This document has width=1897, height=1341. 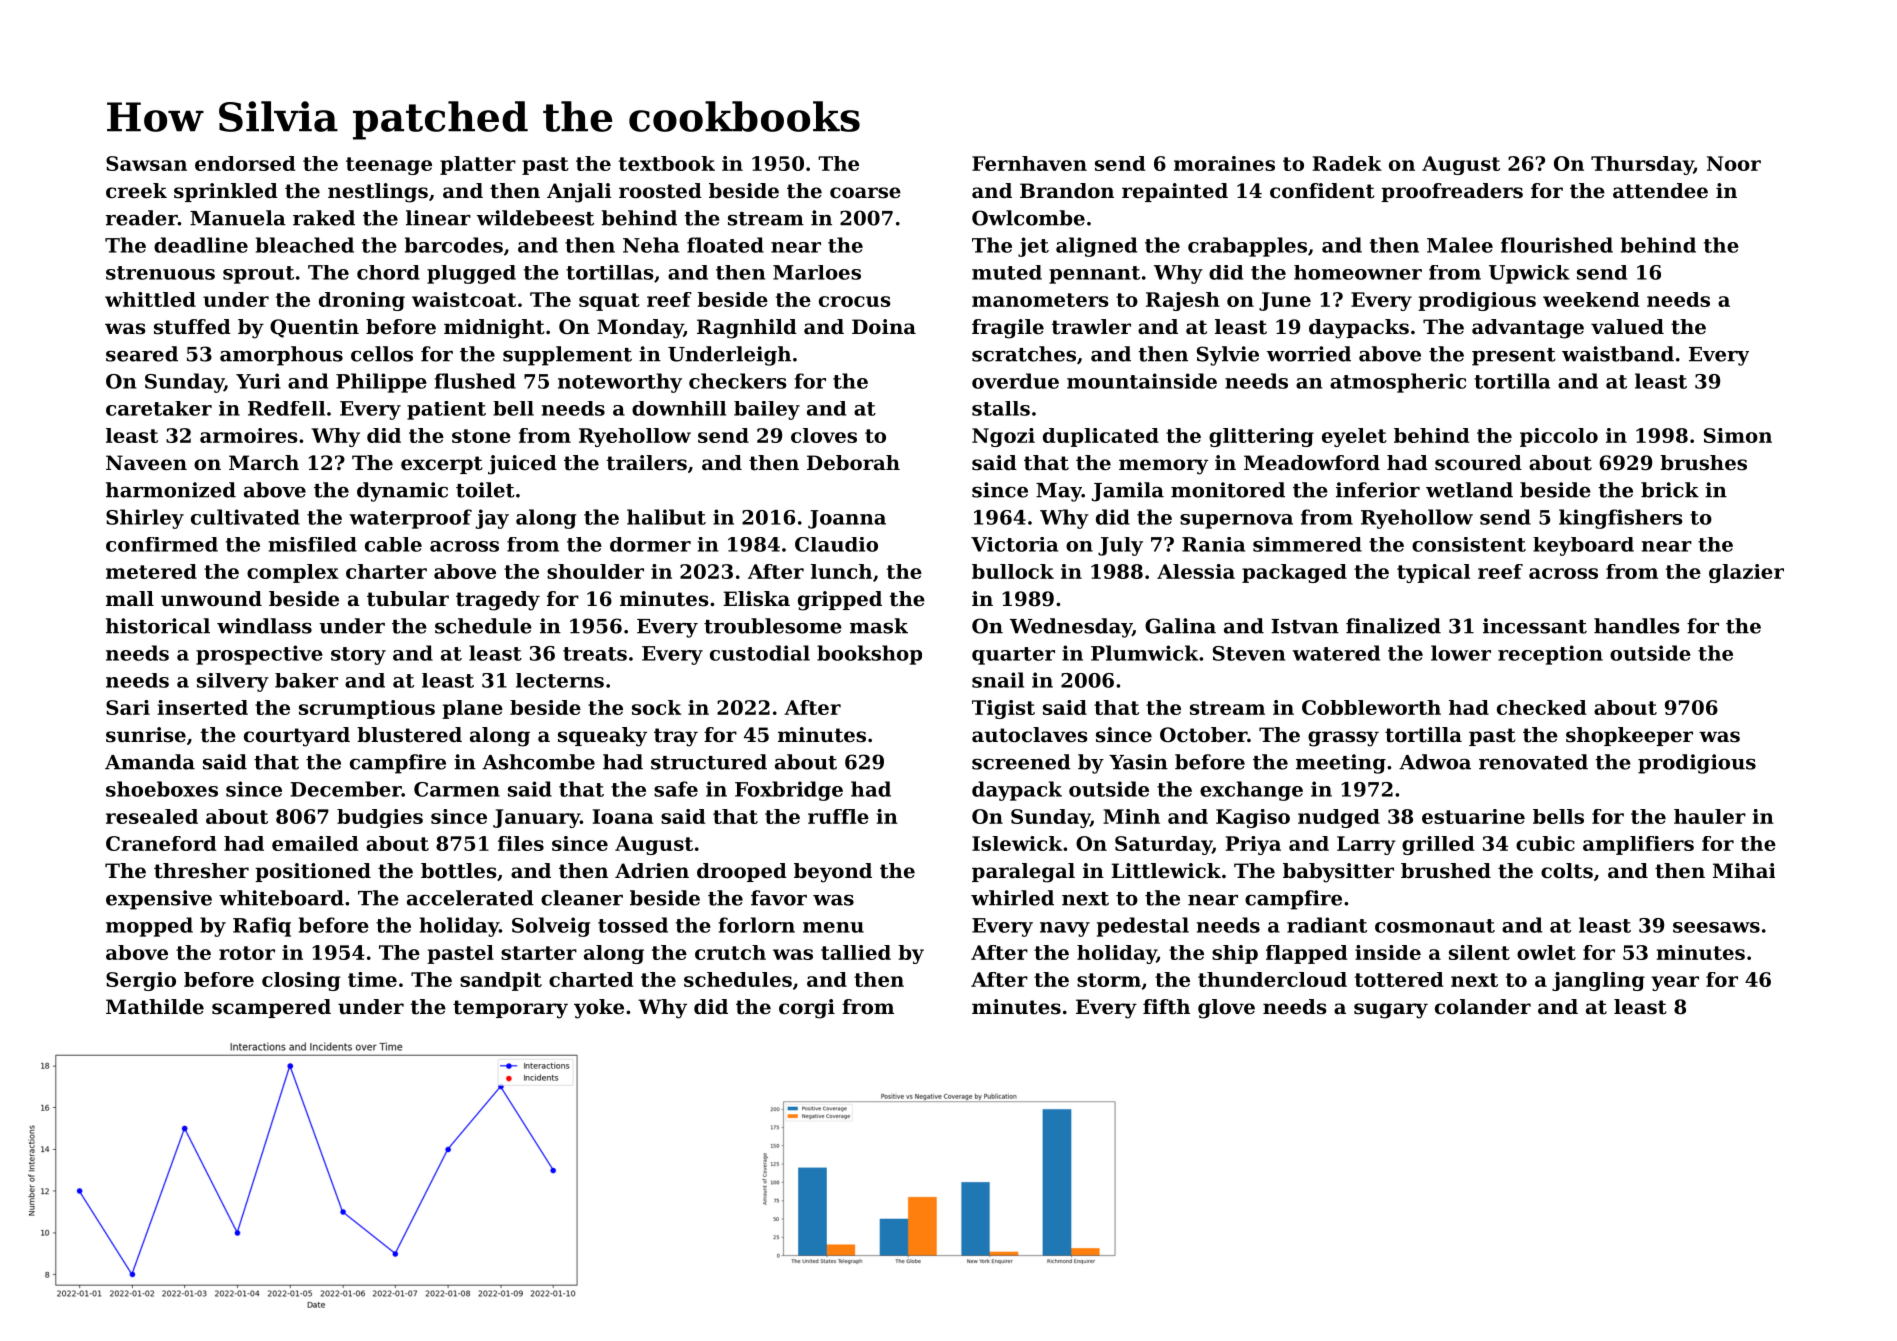 I want to click on crabapples, so click(x=1247, y=247).
